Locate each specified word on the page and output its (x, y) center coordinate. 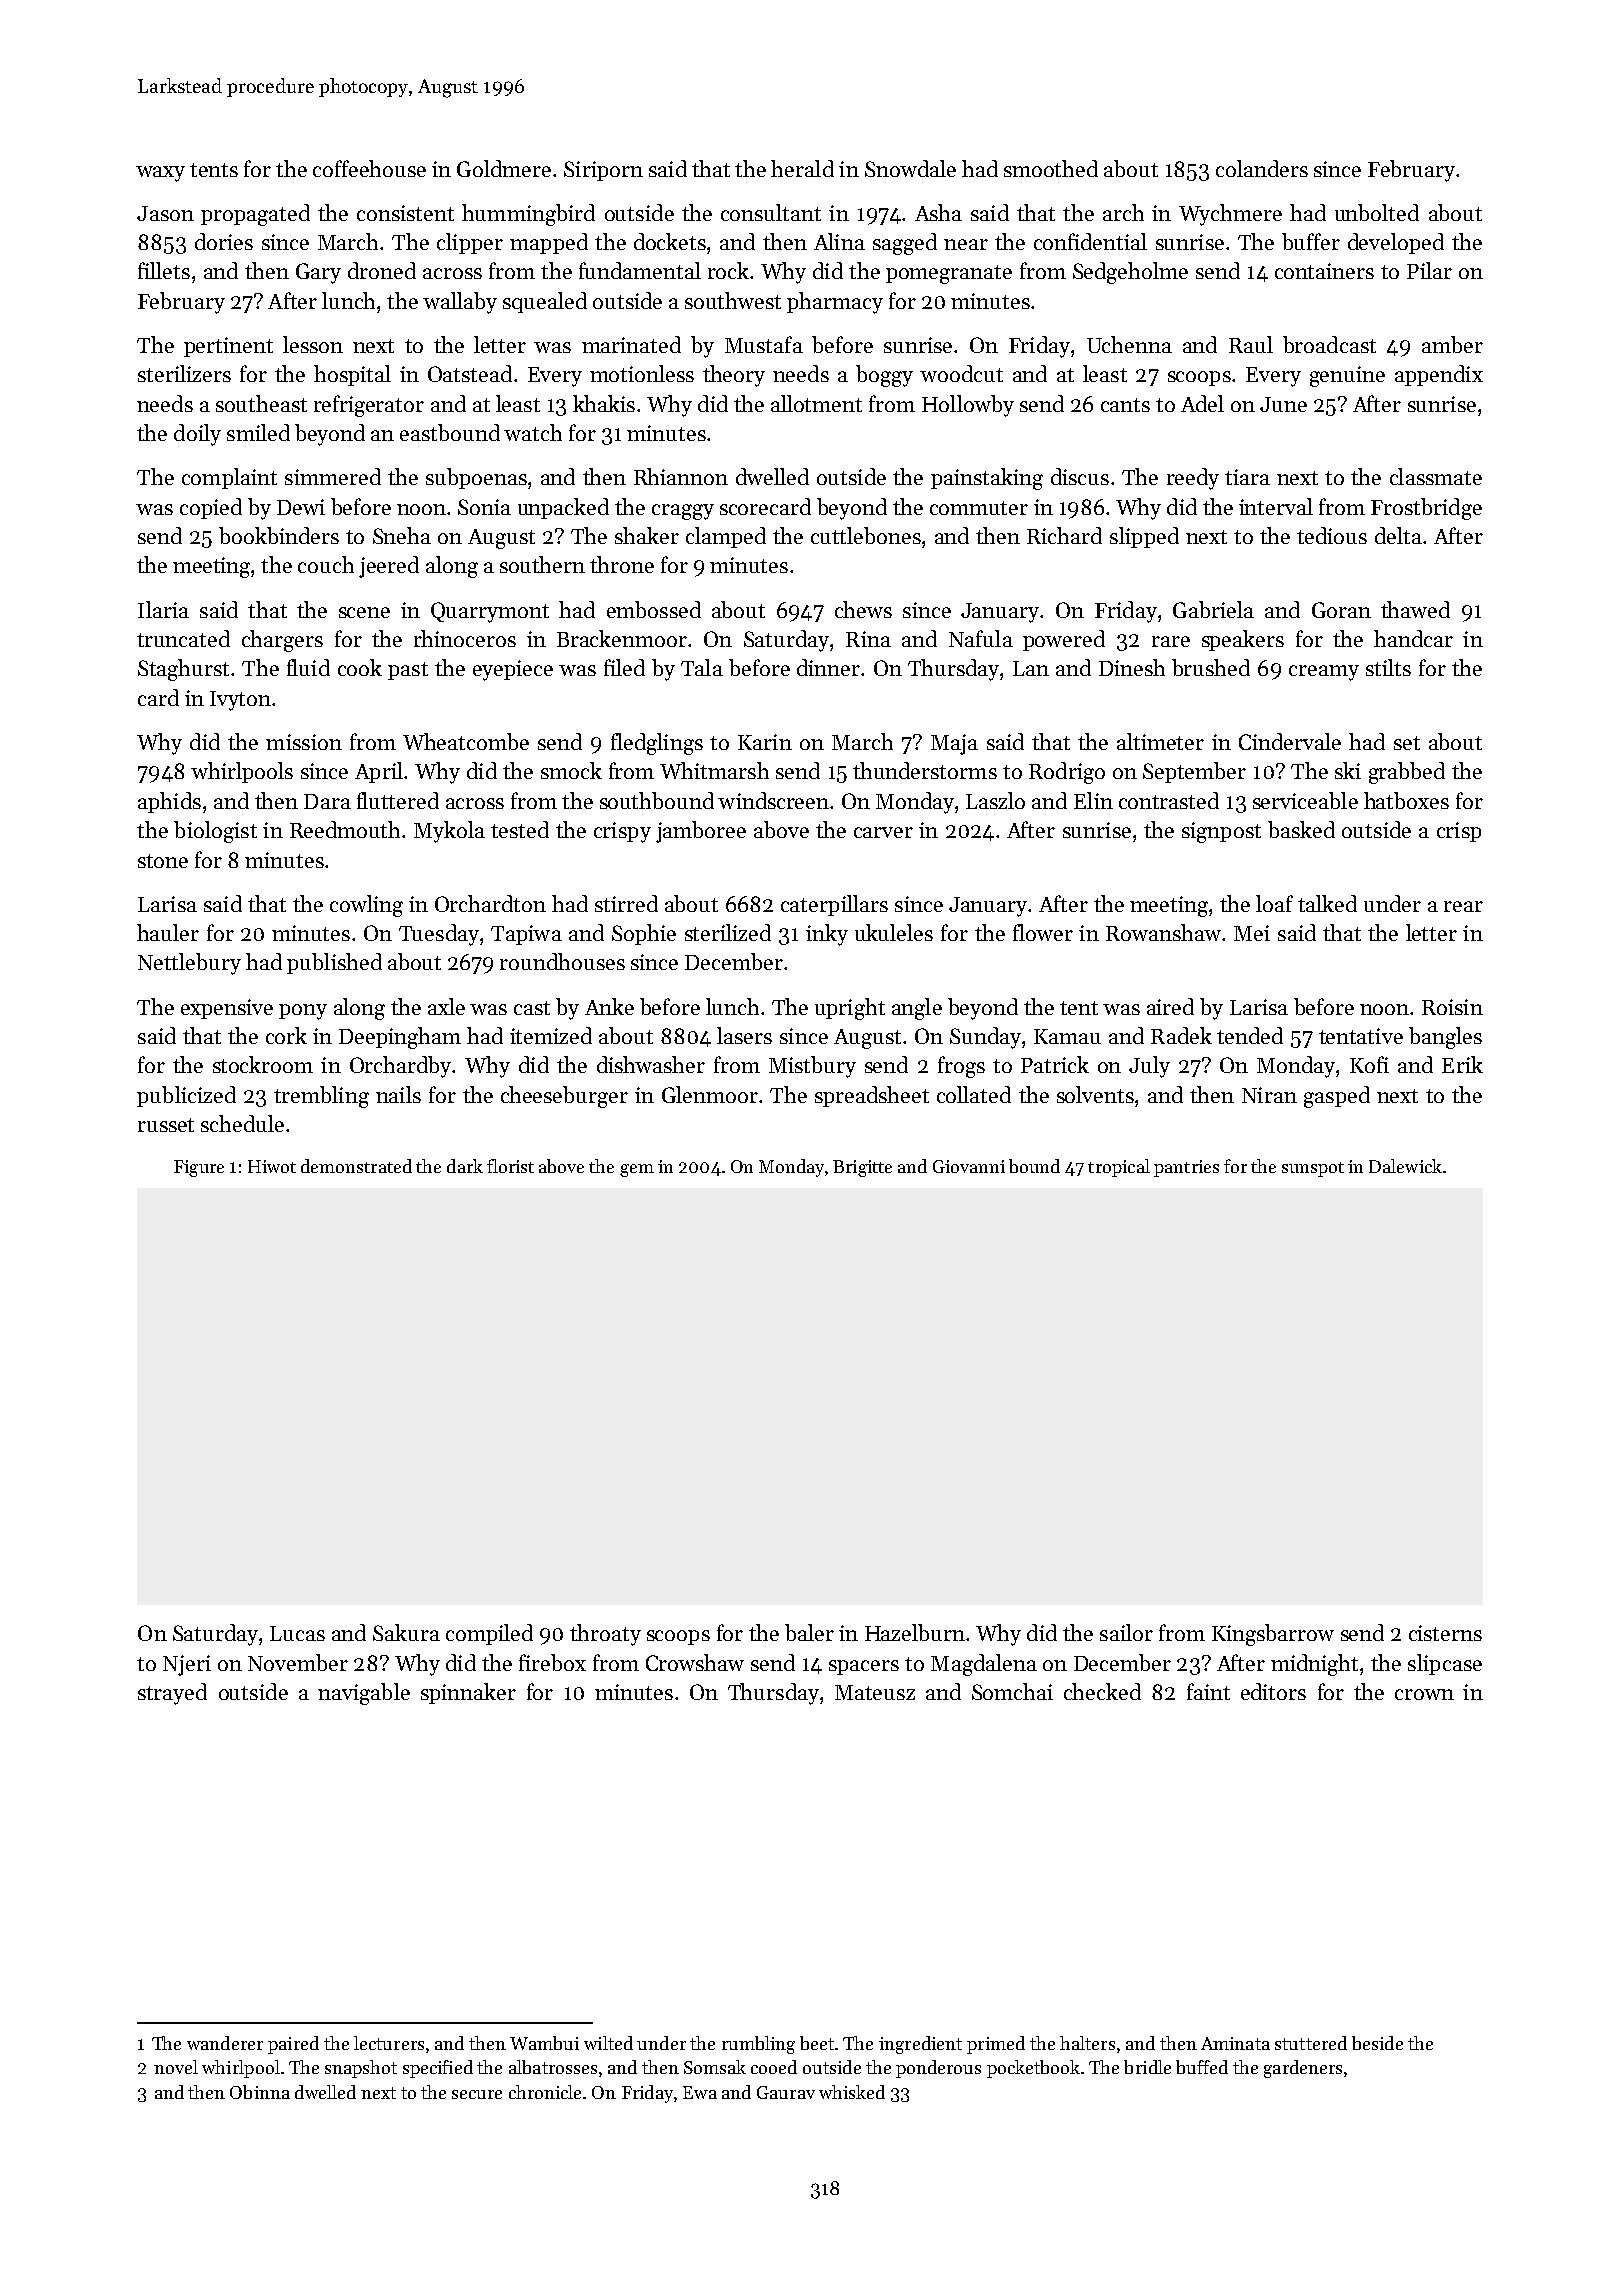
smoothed (1051, 168)
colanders (1262, 168)
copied (211, 508)
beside (1377, 2043)
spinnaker (468, 1693)
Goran (1341, 610)
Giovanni (969, 1166)
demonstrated (356, 1166)
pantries (1186, 1168)
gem (637, 1170)
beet (817, 2043)
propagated (255, 215)
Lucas (297, 1633)
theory (734, 376)
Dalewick (1405, 1166)
